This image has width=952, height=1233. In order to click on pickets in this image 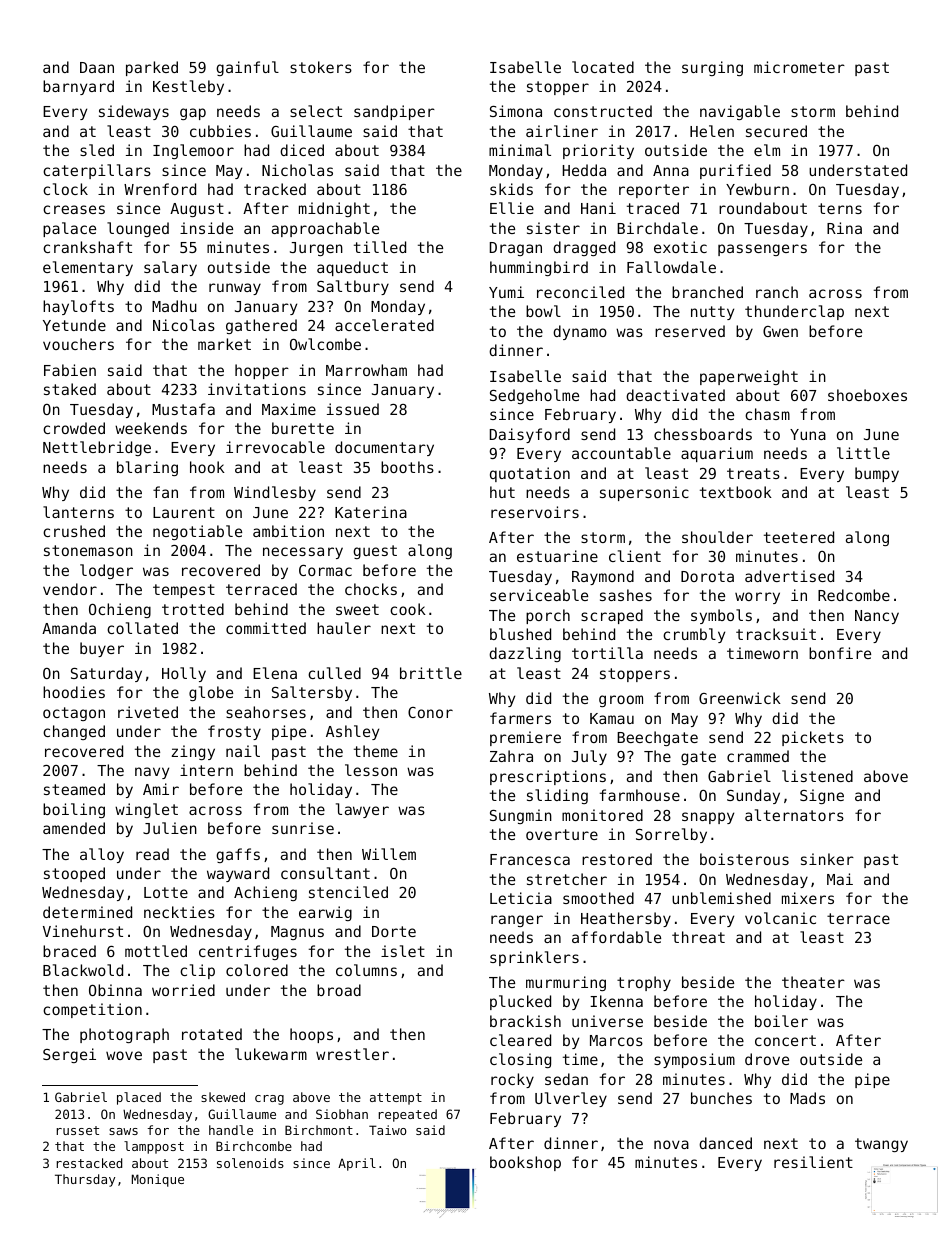, I will do `click(813, 738)`.
